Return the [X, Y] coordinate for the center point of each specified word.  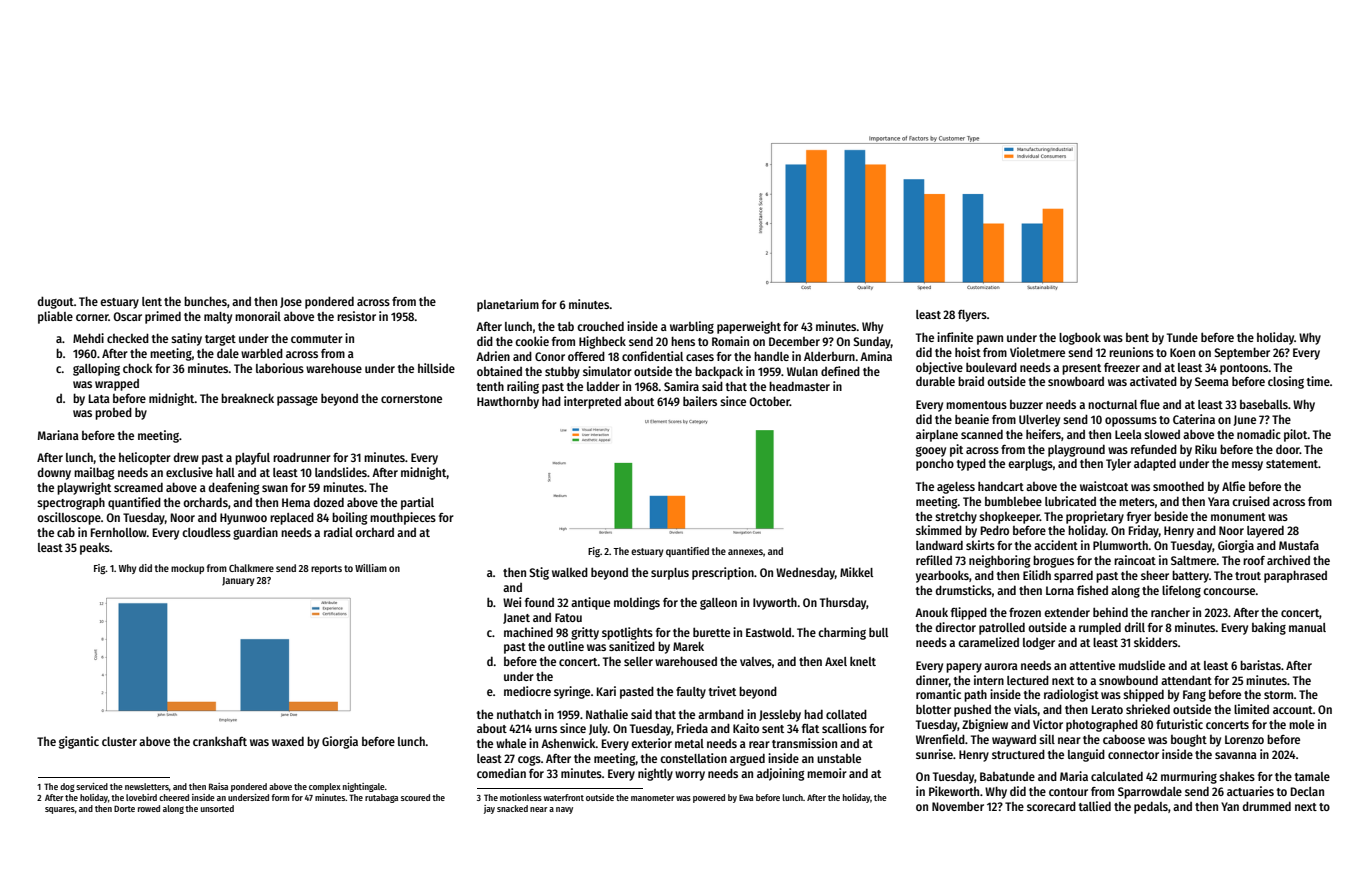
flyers [972, 316]
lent [152, 301]
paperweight [749, 327]
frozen [1025, 612]
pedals [1151, 807]
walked [570, 572]
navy [564, 810]
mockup [187, 569]
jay [489, 809]
